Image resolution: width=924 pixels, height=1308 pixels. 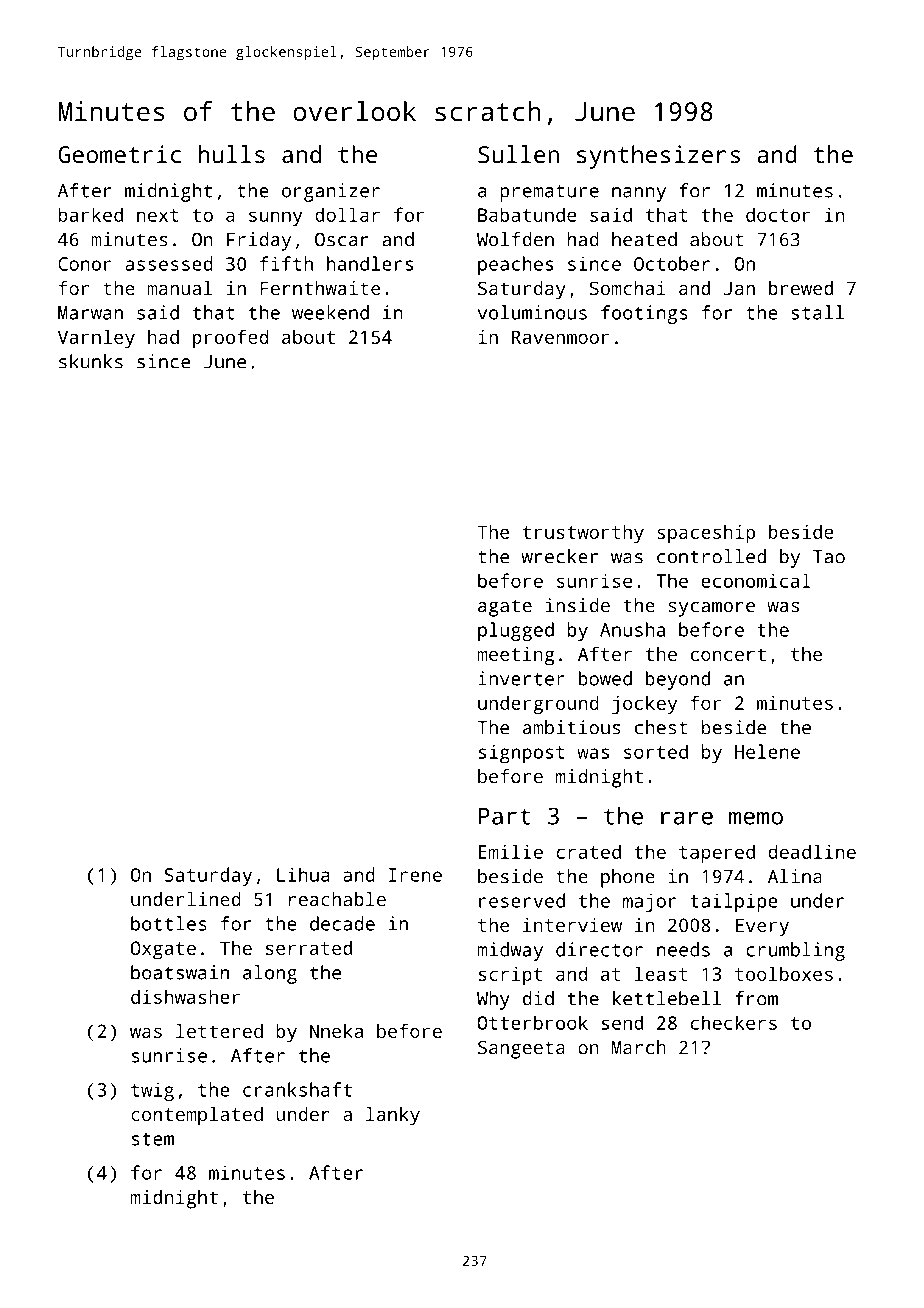 I want to click on bottles, so click(x=169, y=923).
